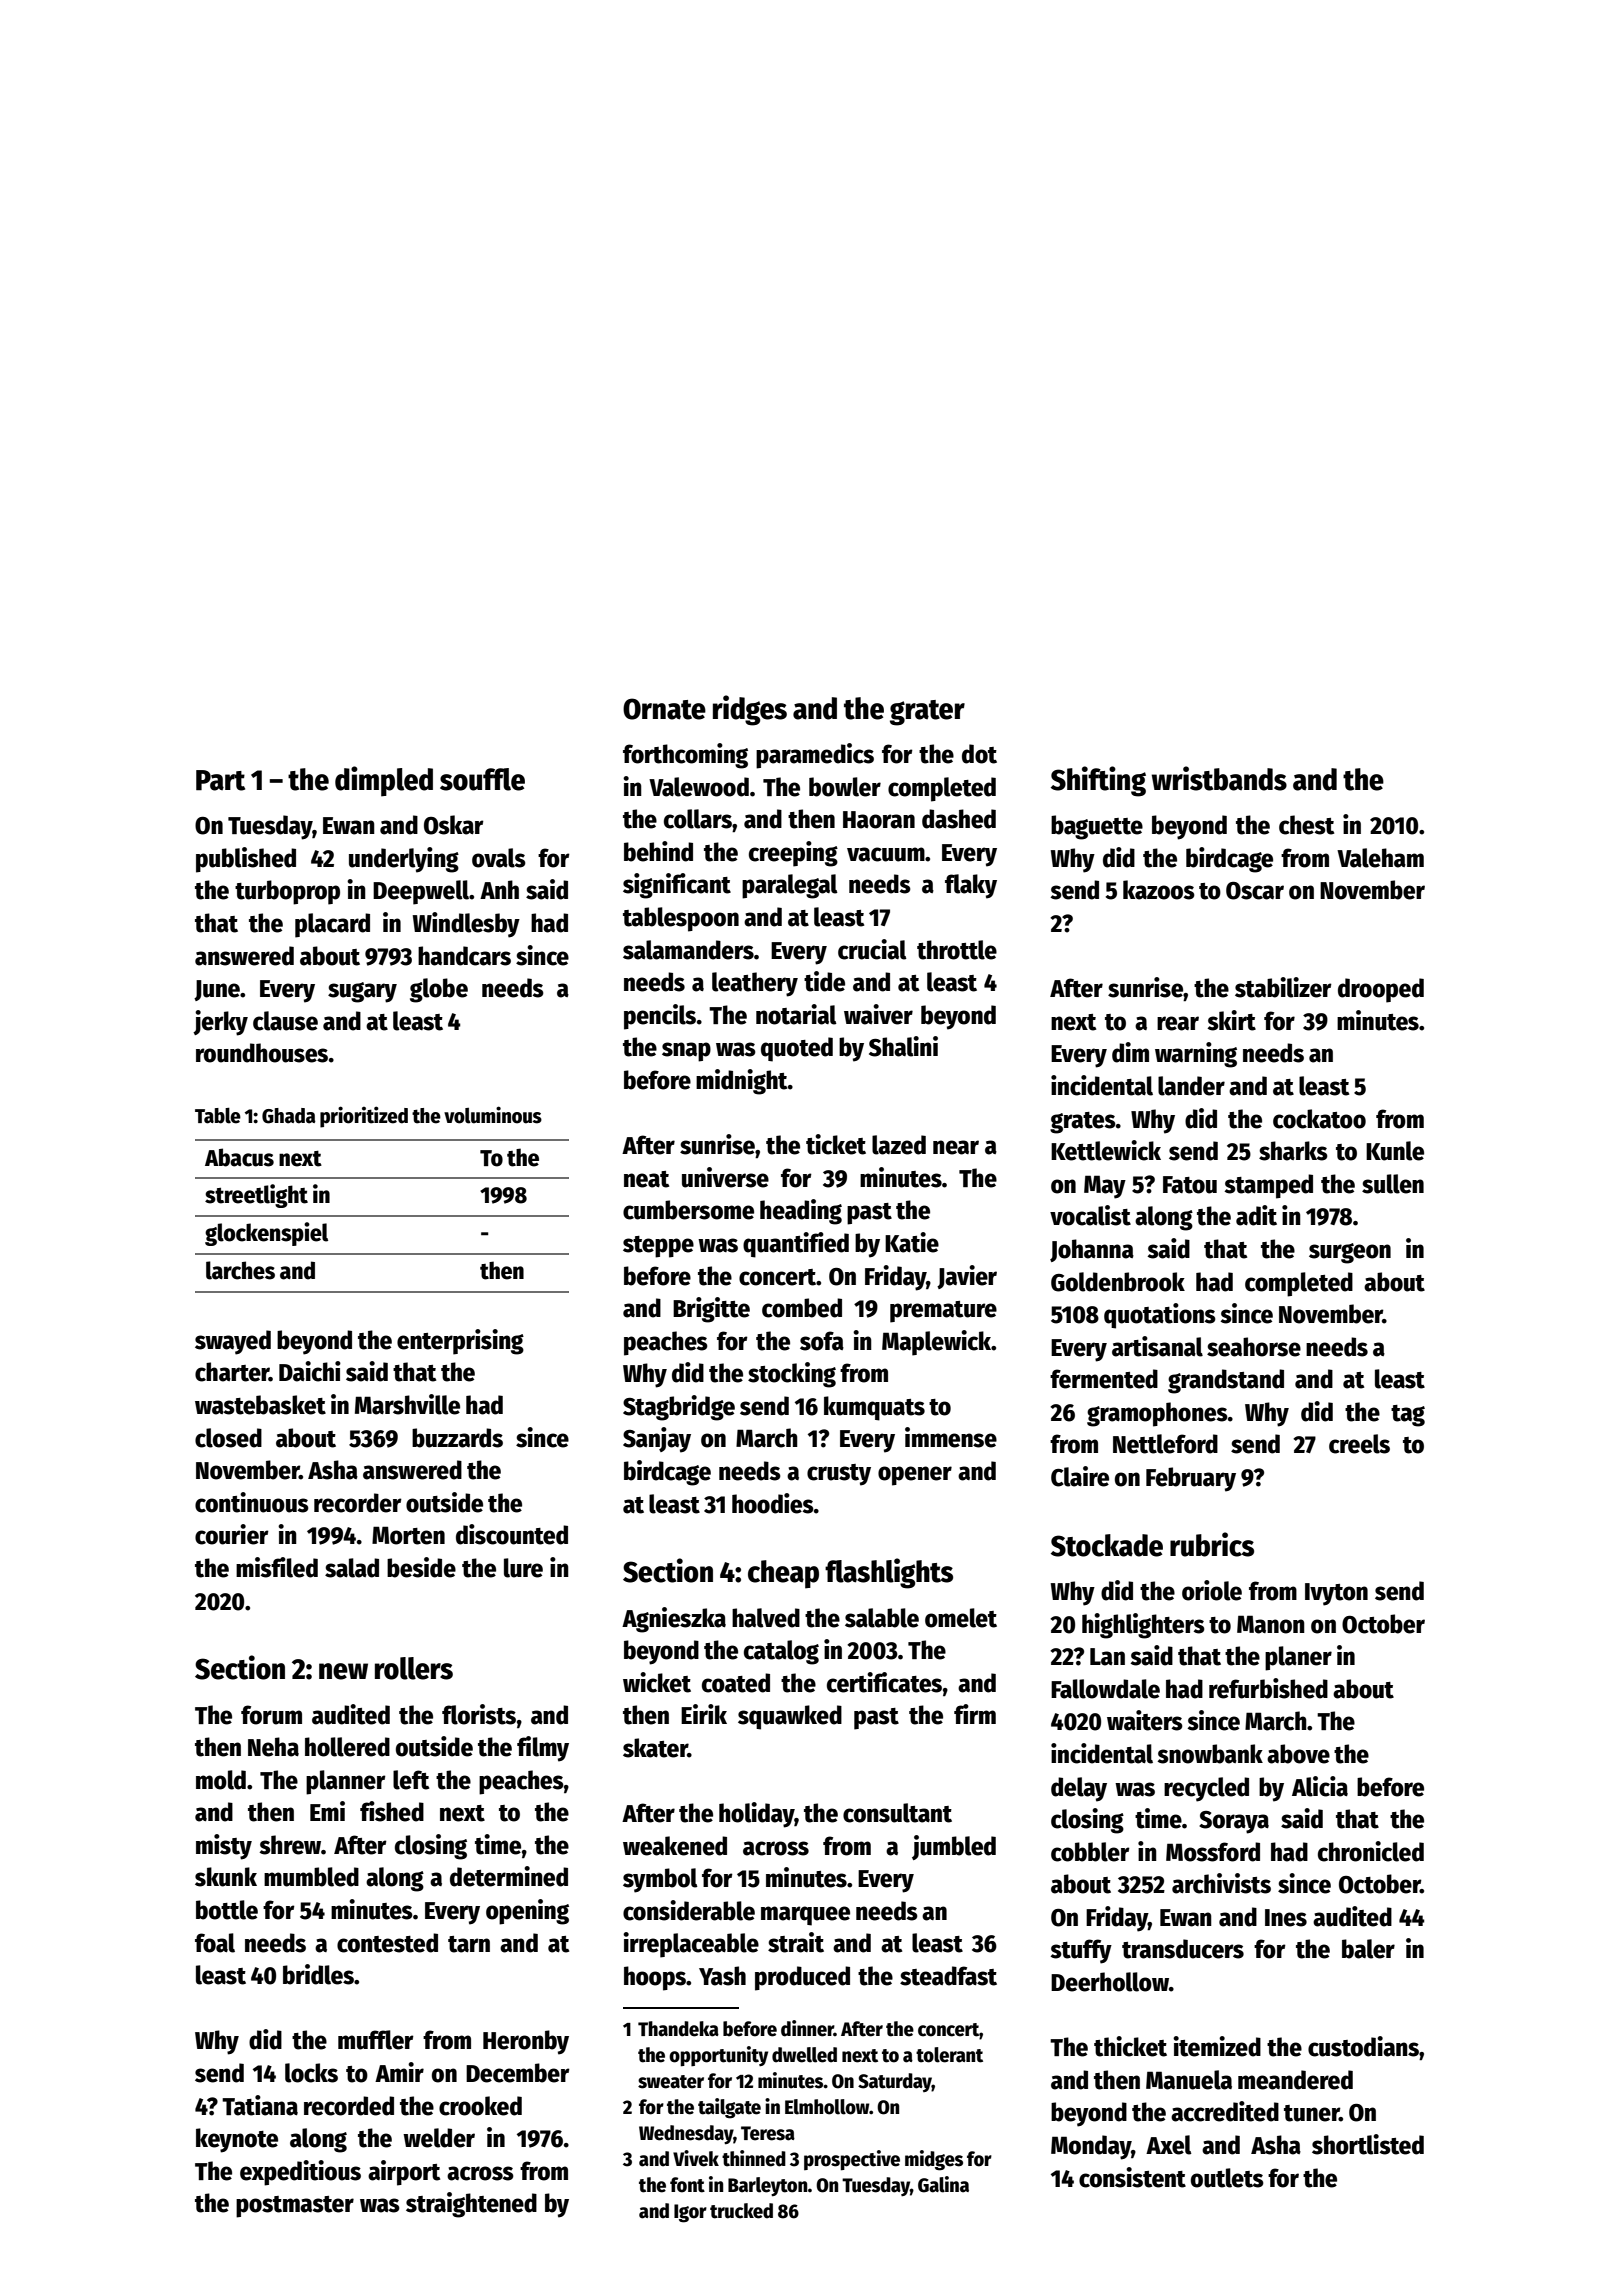  What do you see at coordinates (349, 2106) in the screenshot?
I see `recorded` at bounding box center [349, 2106].
